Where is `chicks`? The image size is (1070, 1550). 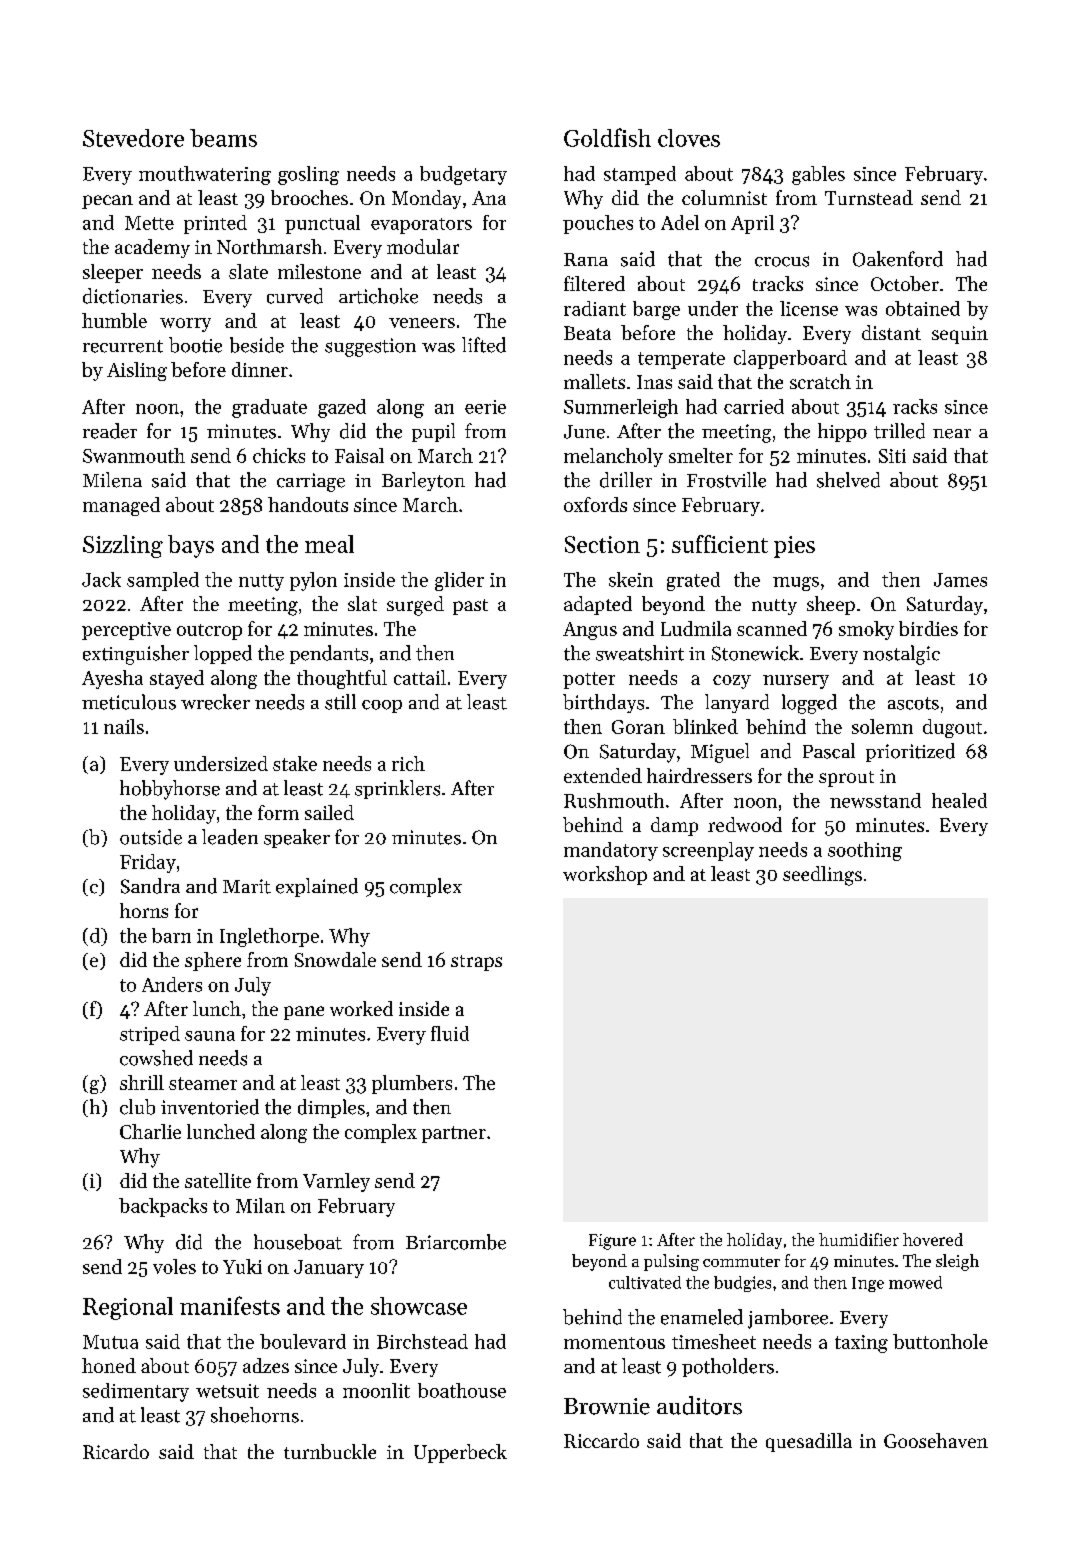
chicks is located at coordinates (279, 455).
